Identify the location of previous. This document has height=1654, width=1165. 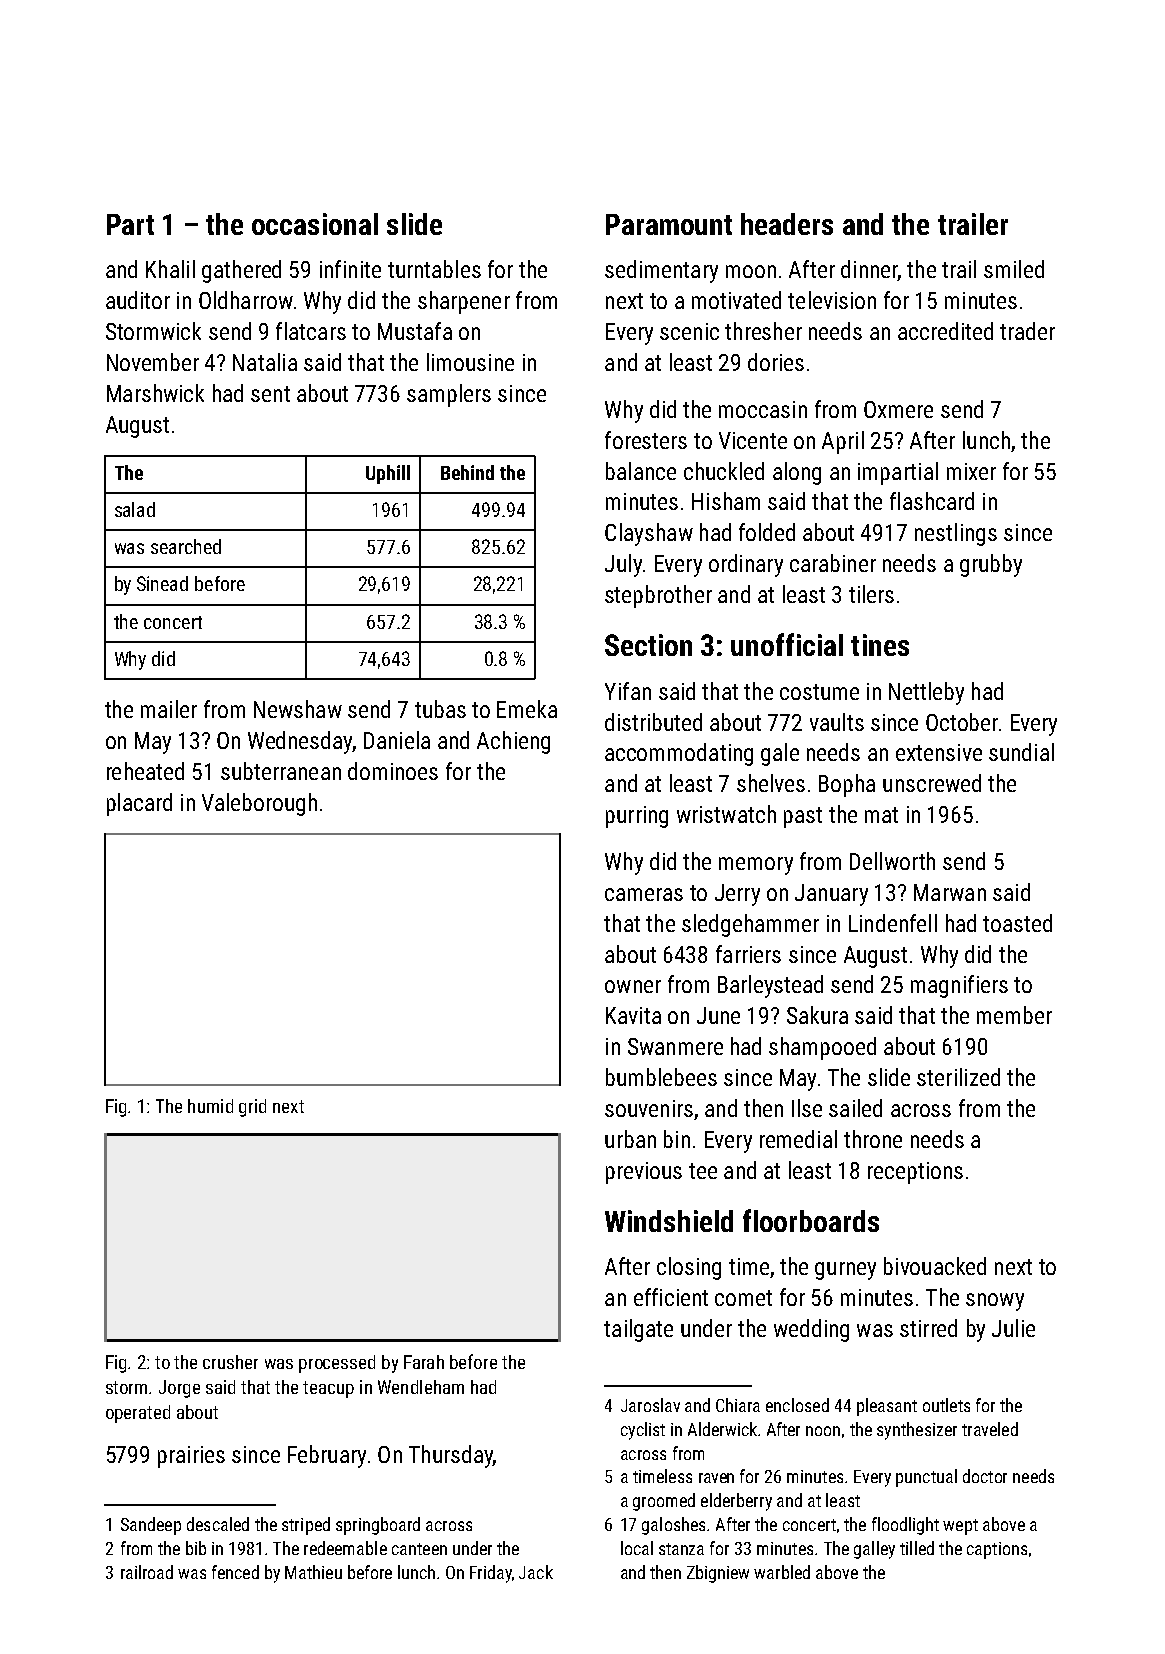
(644, 1173).
